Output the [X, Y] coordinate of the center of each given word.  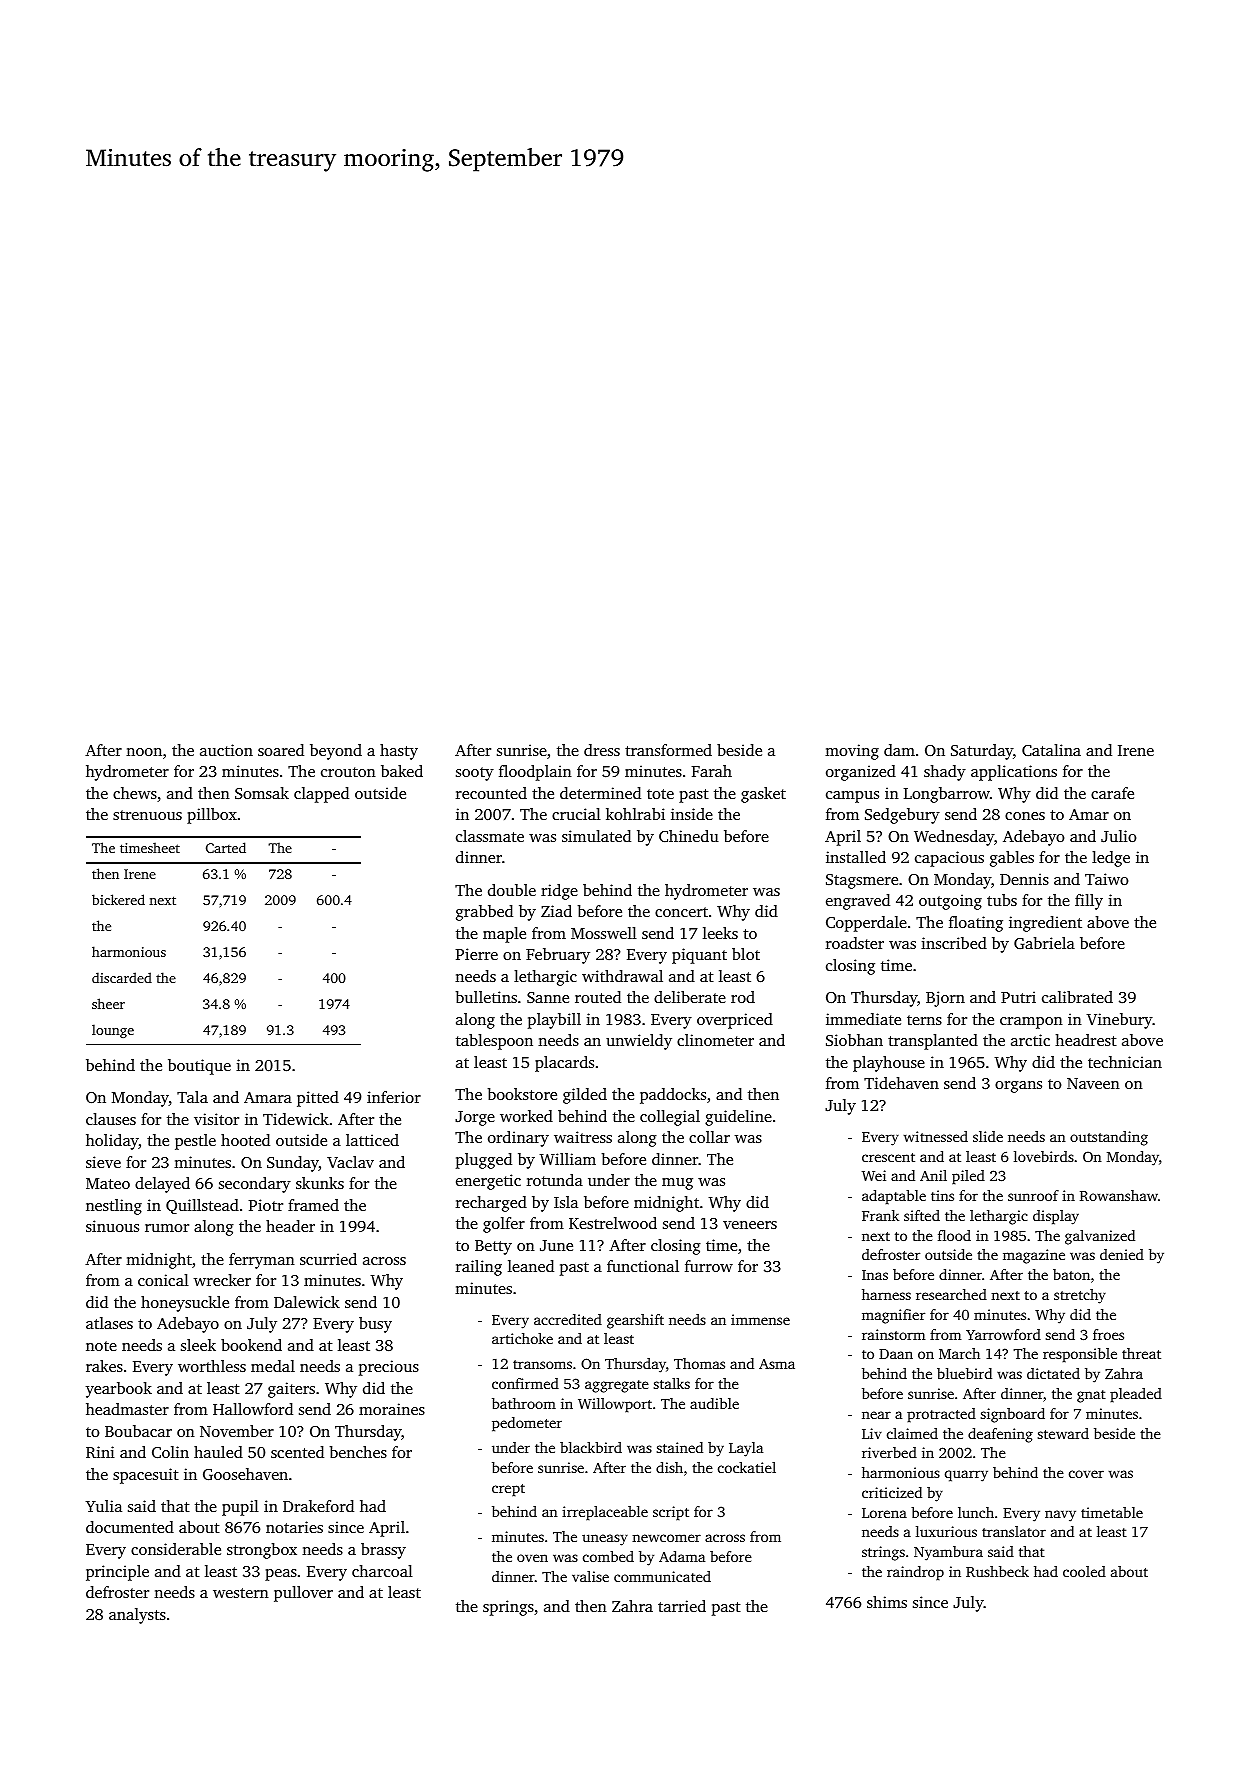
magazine [1034, 1256]
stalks [672, 1383]
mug [677, 1184]
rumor [167, 1228]
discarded [122, 977]
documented [130, 1527]
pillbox [212, 816]
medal [273, 1366]
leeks [720, 933]
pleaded [1136, 1395]
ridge [559, 892]
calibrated [1077, 997]
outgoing [950, 902]
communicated [662, 1576]
